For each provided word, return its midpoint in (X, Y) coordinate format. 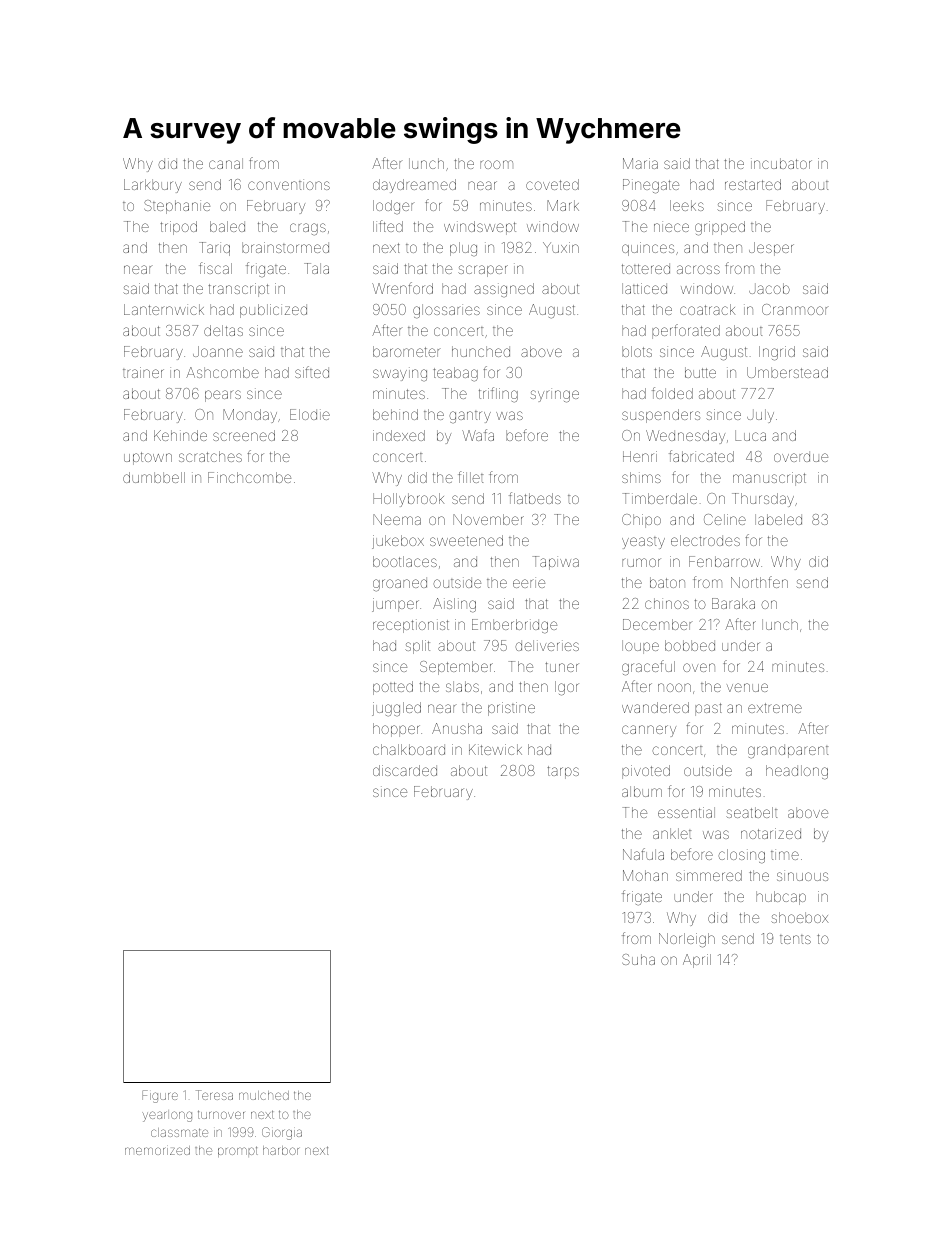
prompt (238, 1151)
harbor (281, 1150)
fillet (470, 477)
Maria (640, 163)
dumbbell (154, 477)
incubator (781, 163)
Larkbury (153, 186)
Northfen (759, 582)
